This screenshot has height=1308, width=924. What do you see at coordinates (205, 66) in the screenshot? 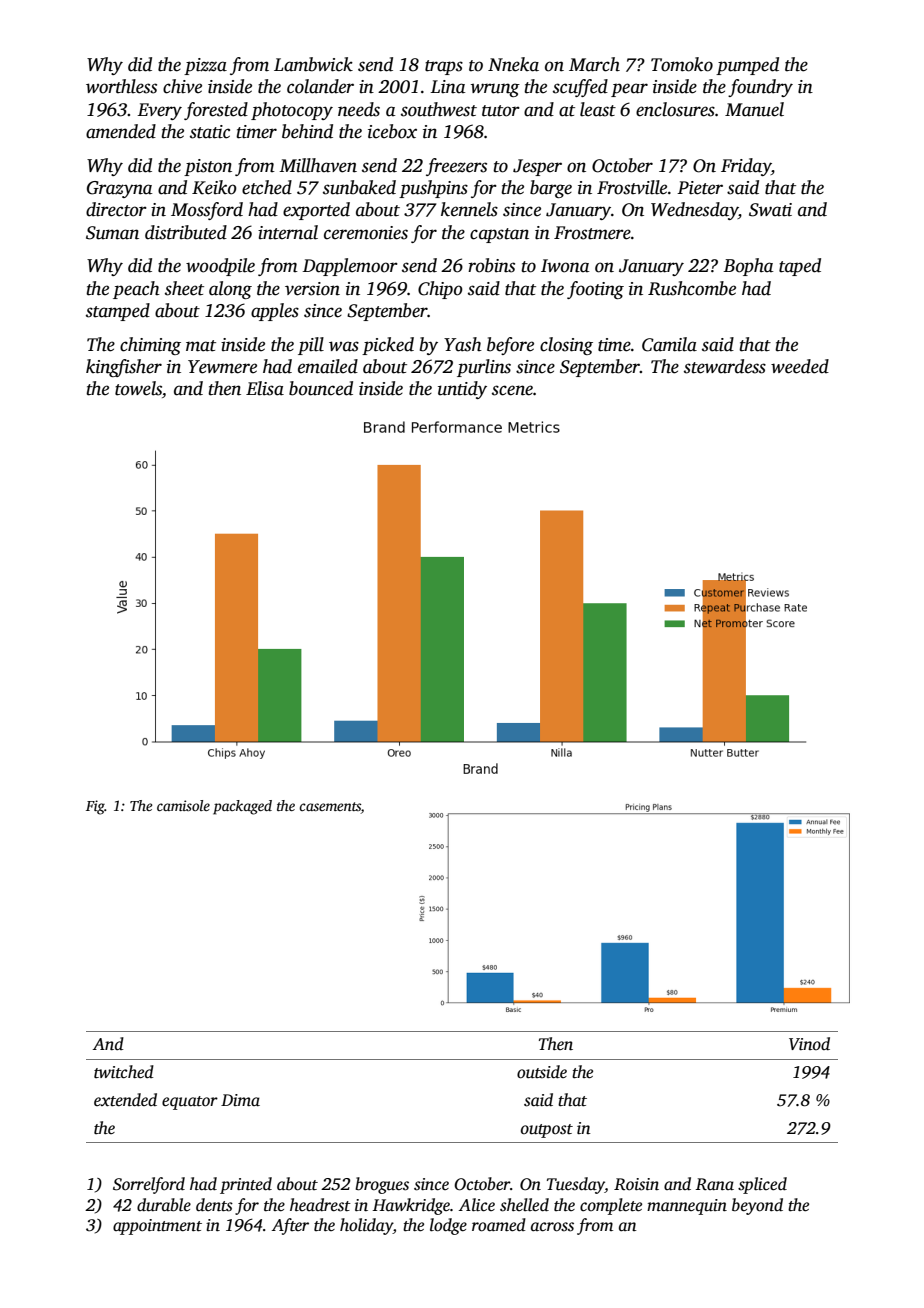
I see `pizza` at bounding box center [205, 66].
